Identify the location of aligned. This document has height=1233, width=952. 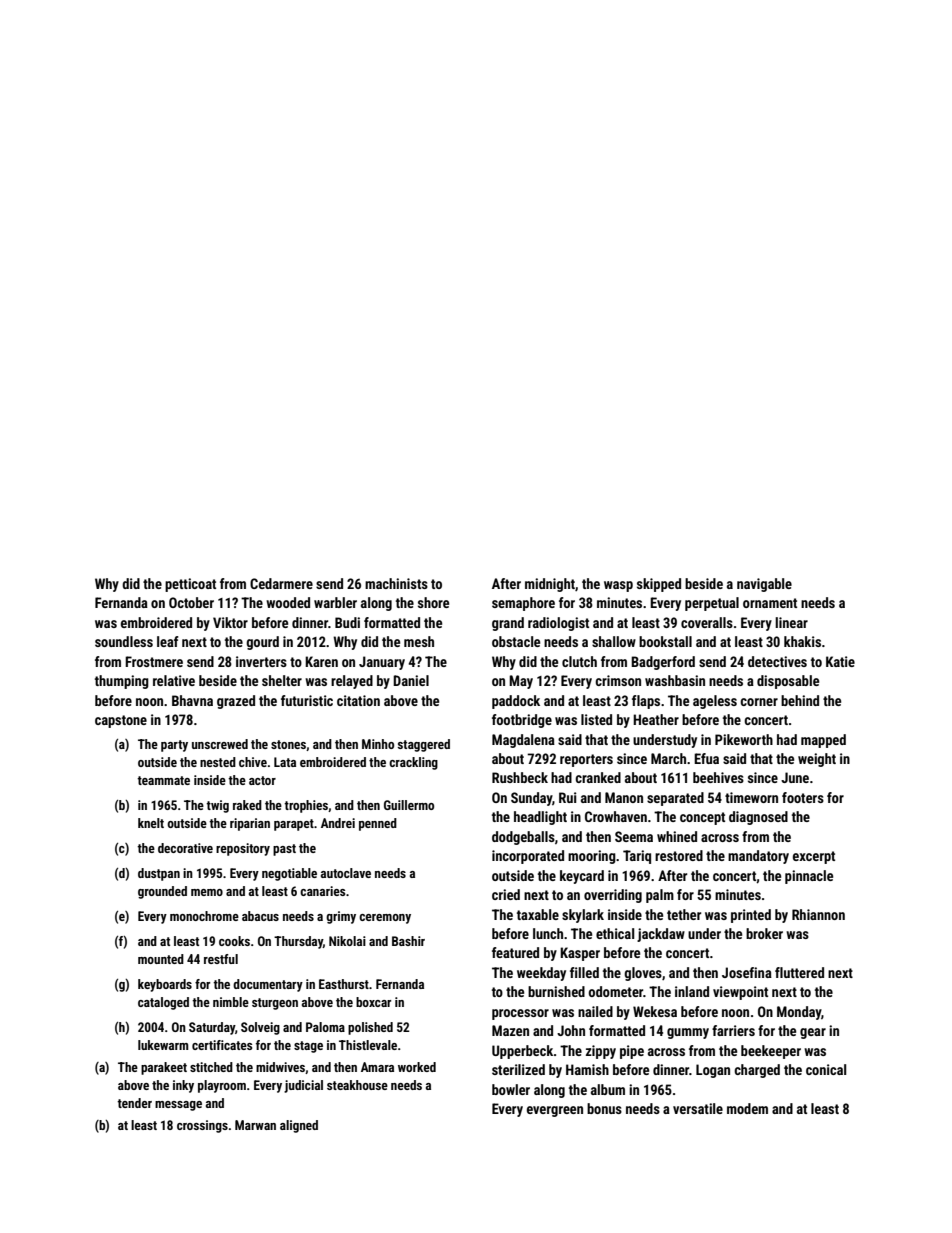
(299, 1126).
